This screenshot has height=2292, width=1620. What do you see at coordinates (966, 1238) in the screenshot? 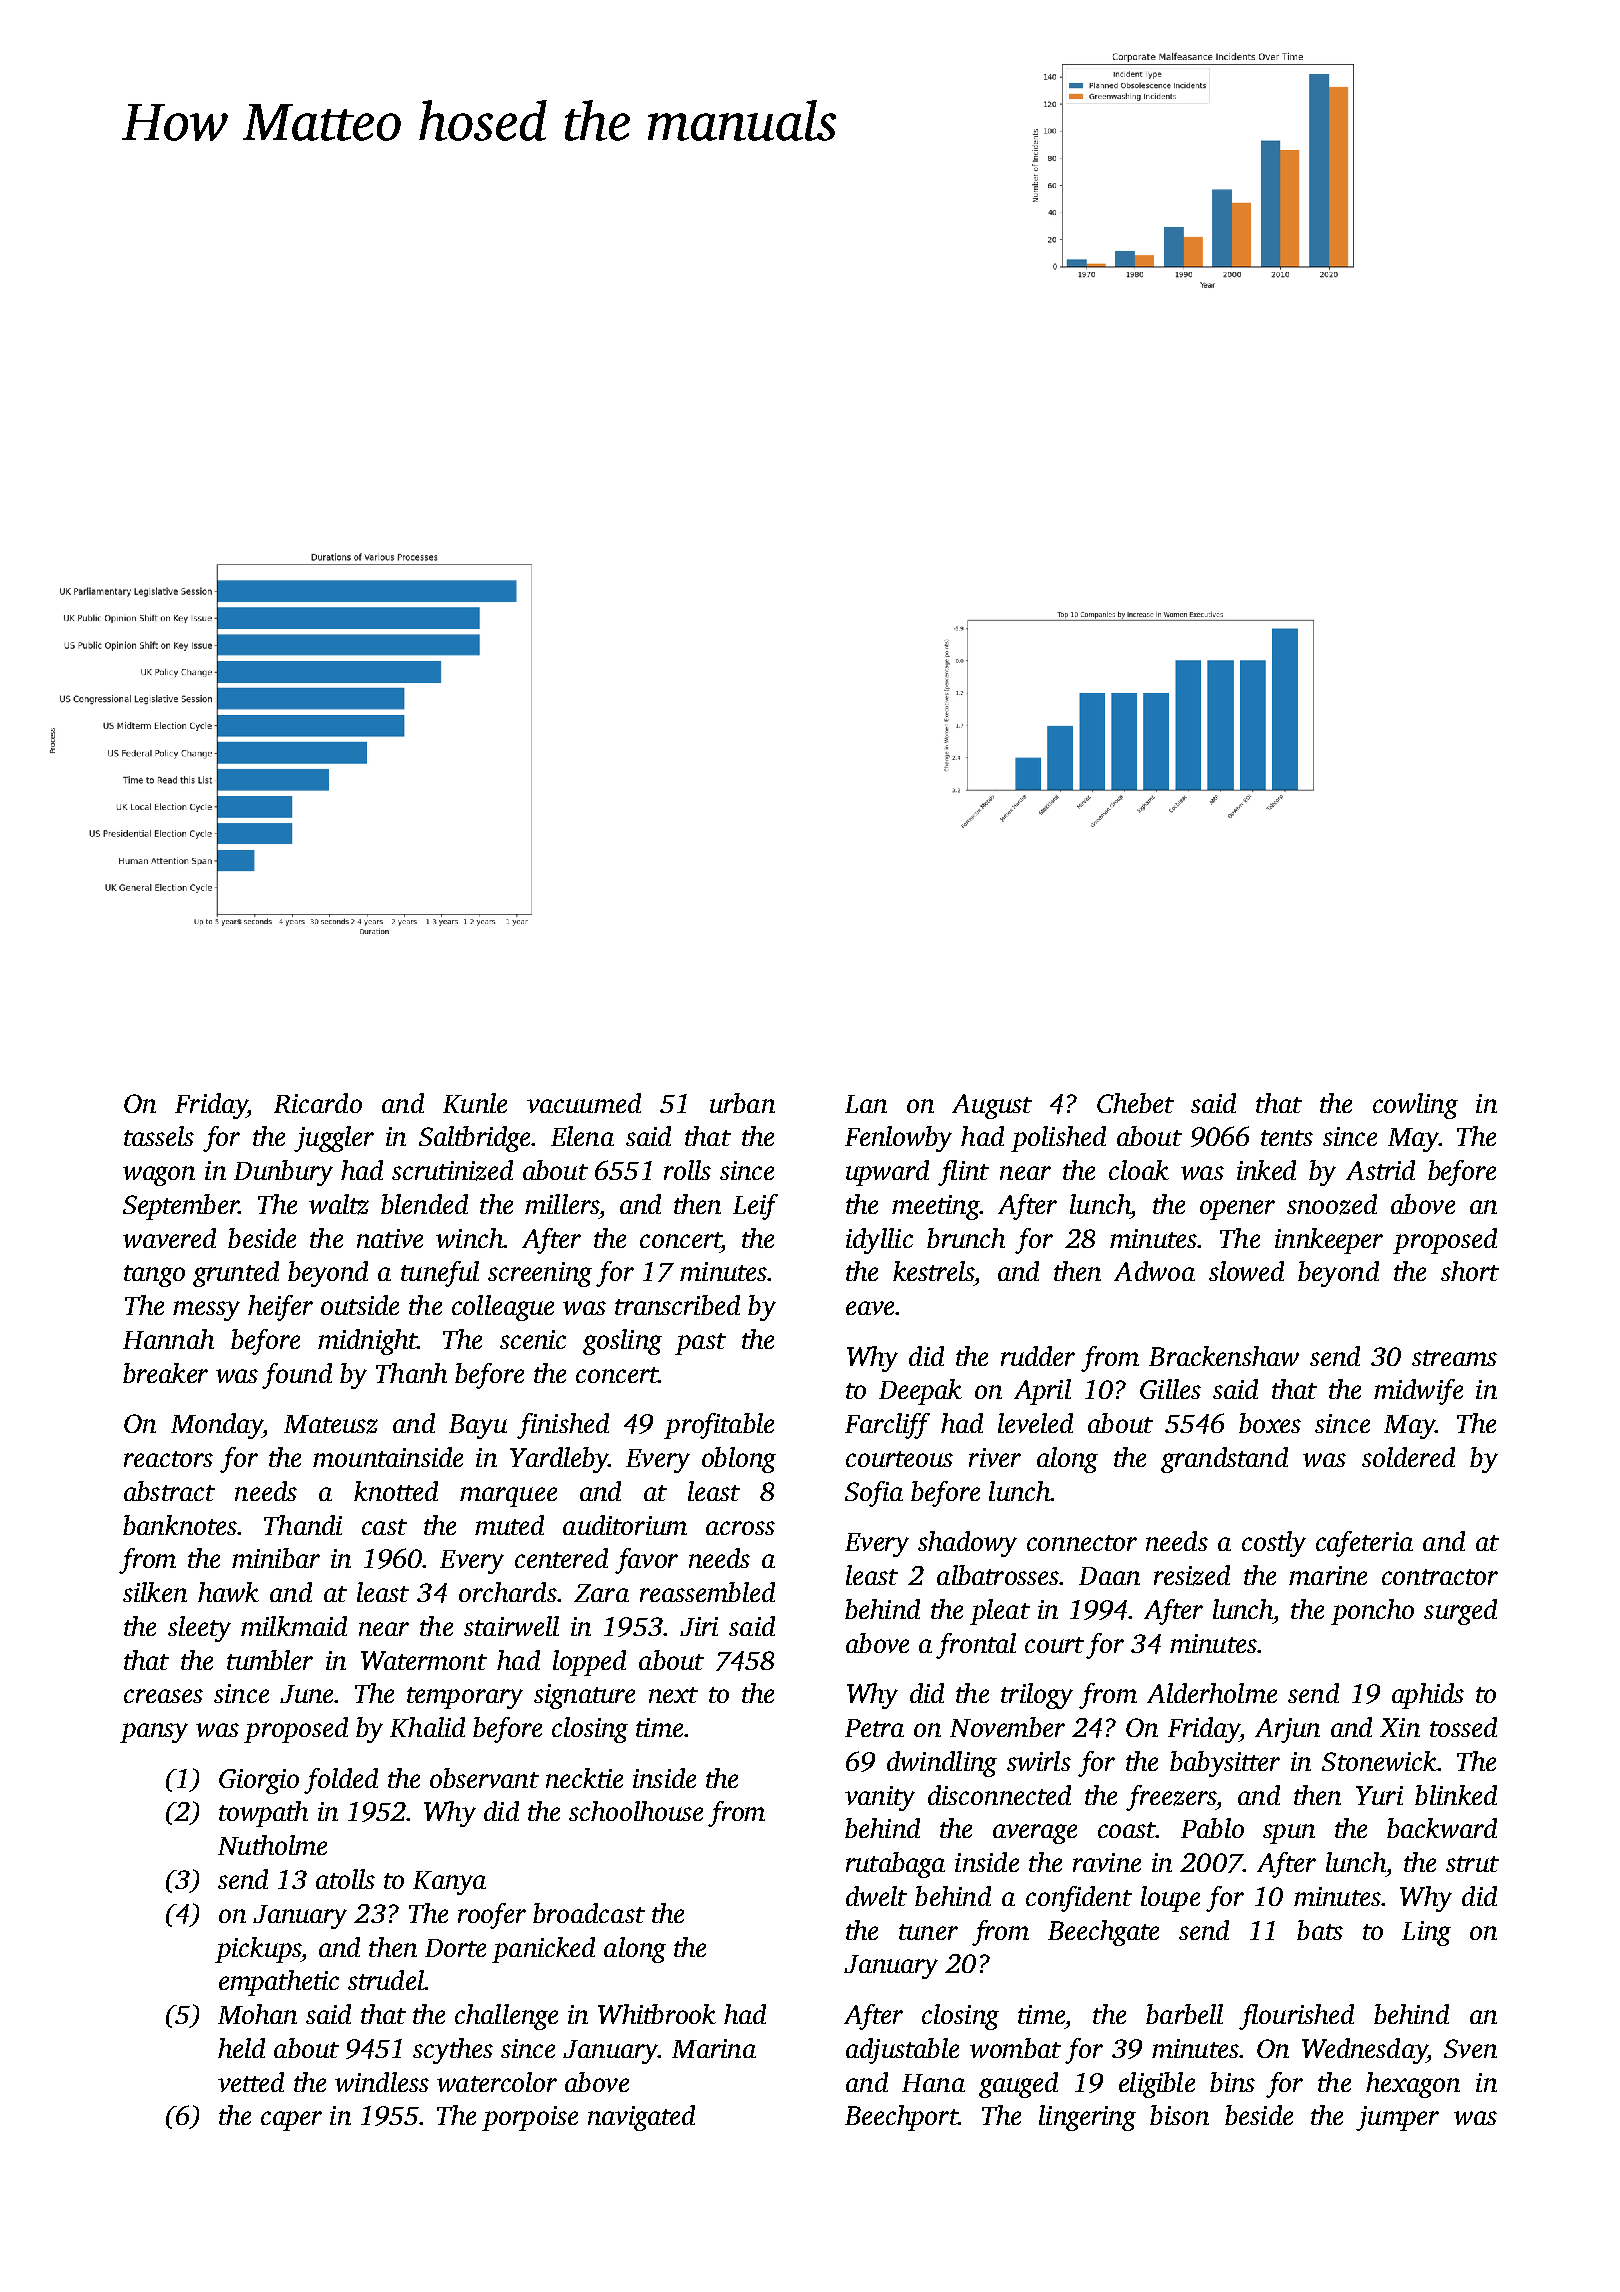
I see `brunch` at bounding box center [966, 1238].
